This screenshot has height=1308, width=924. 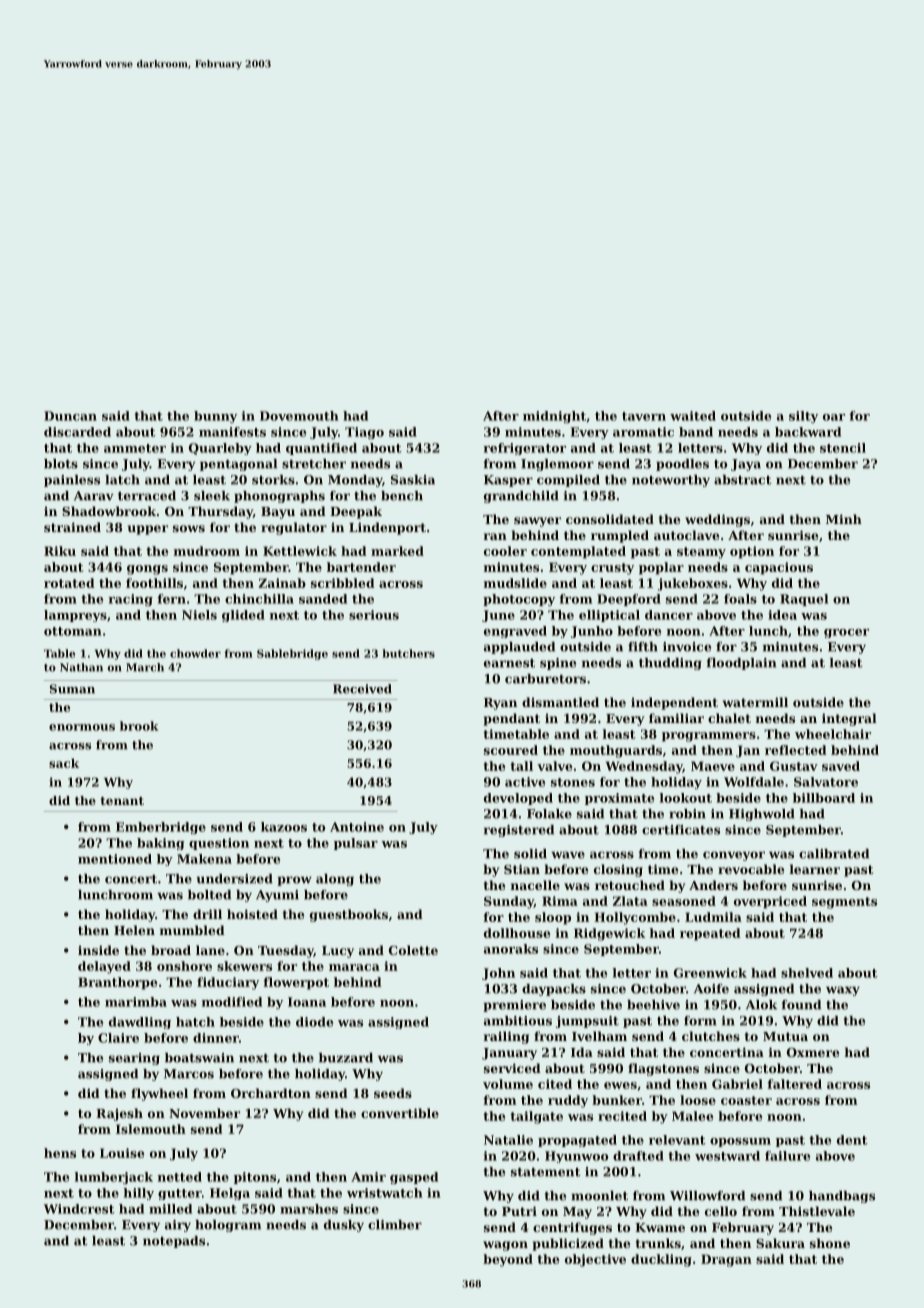 What do you see at coordinates (686, 535) in the screenshot?
I see `autoclave` at bounding box center [686, 535].
